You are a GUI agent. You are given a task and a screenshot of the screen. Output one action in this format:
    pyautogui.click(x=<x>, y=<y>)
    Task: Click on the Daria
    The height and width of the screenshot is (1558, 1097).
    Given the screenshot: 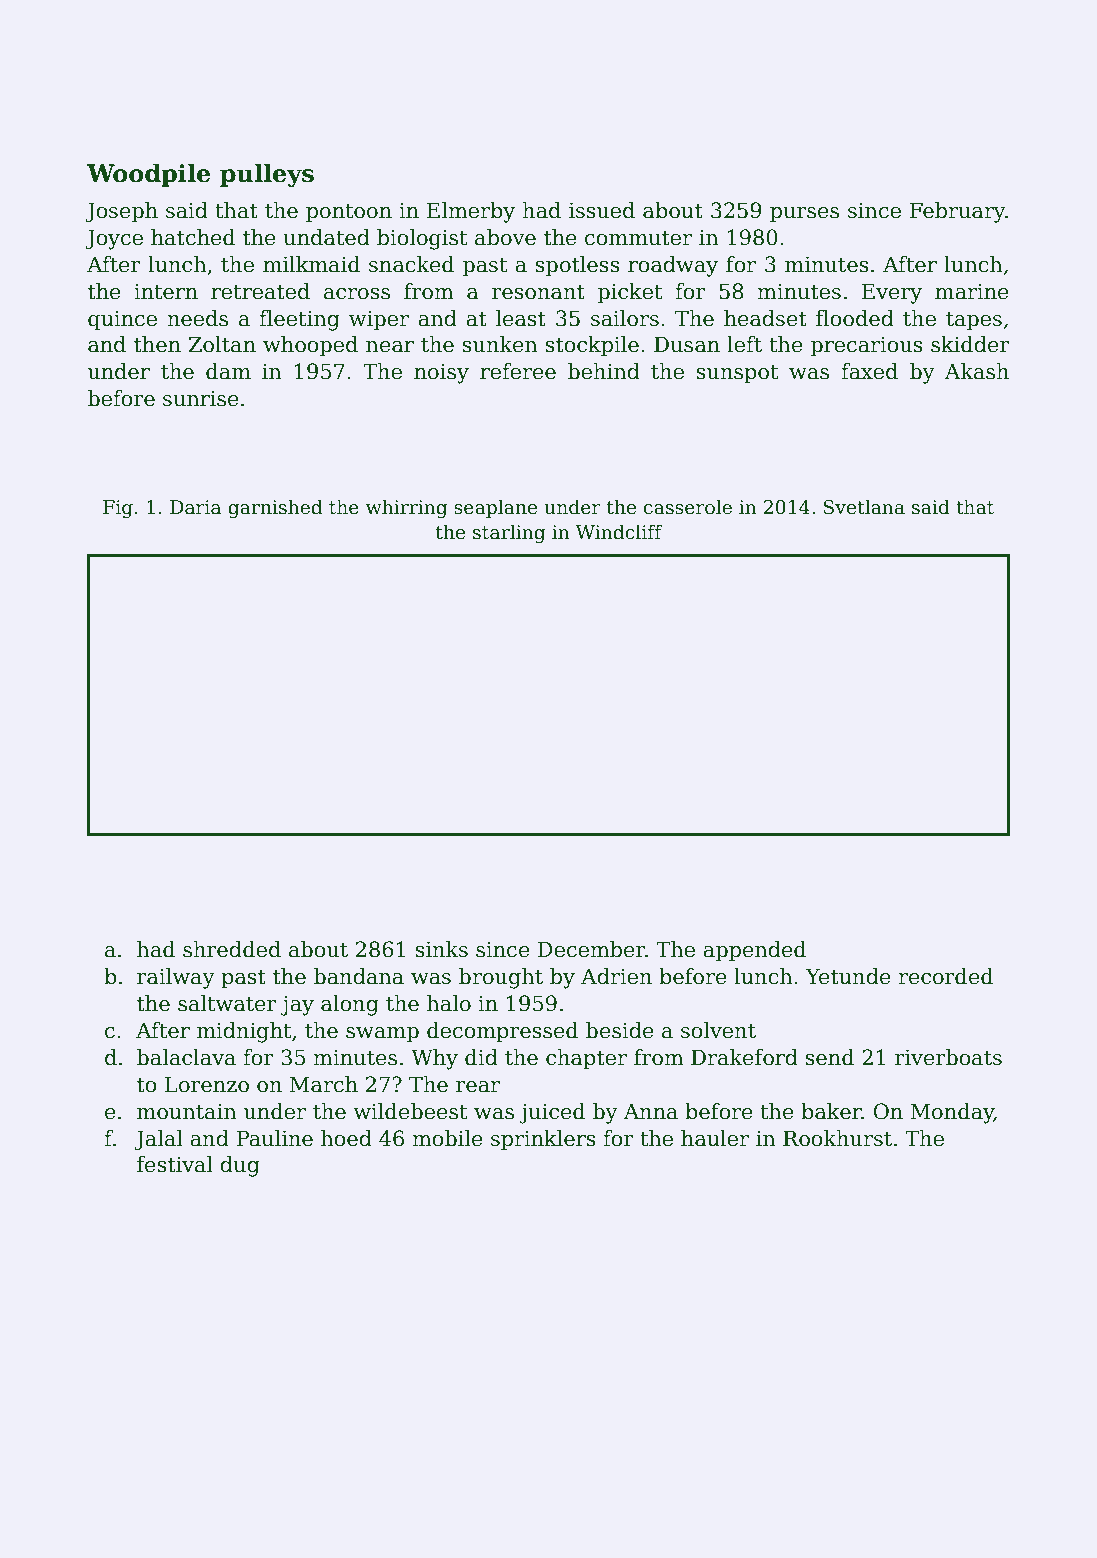 What is the action you would take?
    pyautogui.click(x=195, y=507)
